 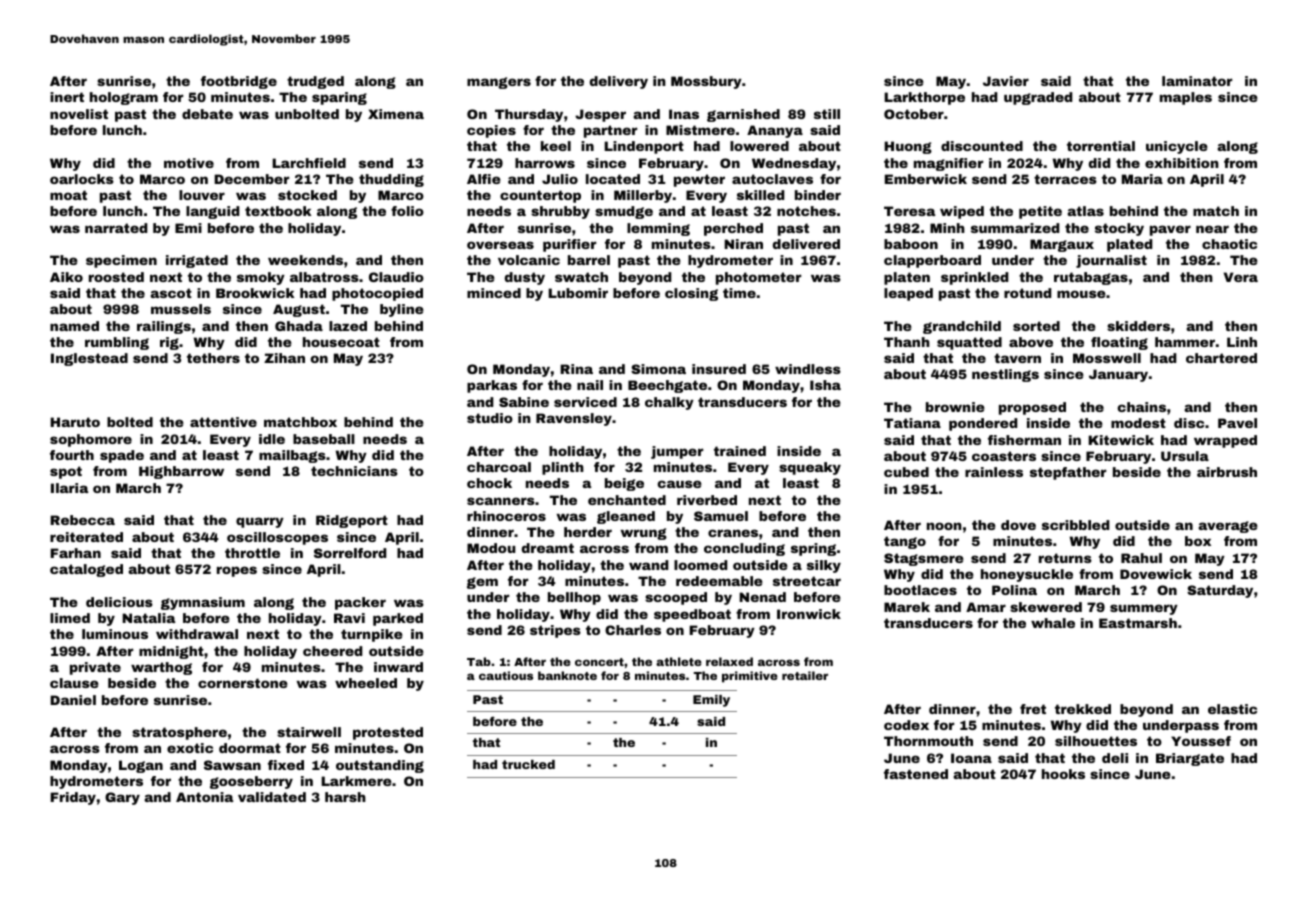 What do you see at coordinates (1197, 81) in the page?
I see `laminator` at bounding box center [1197, 81].
